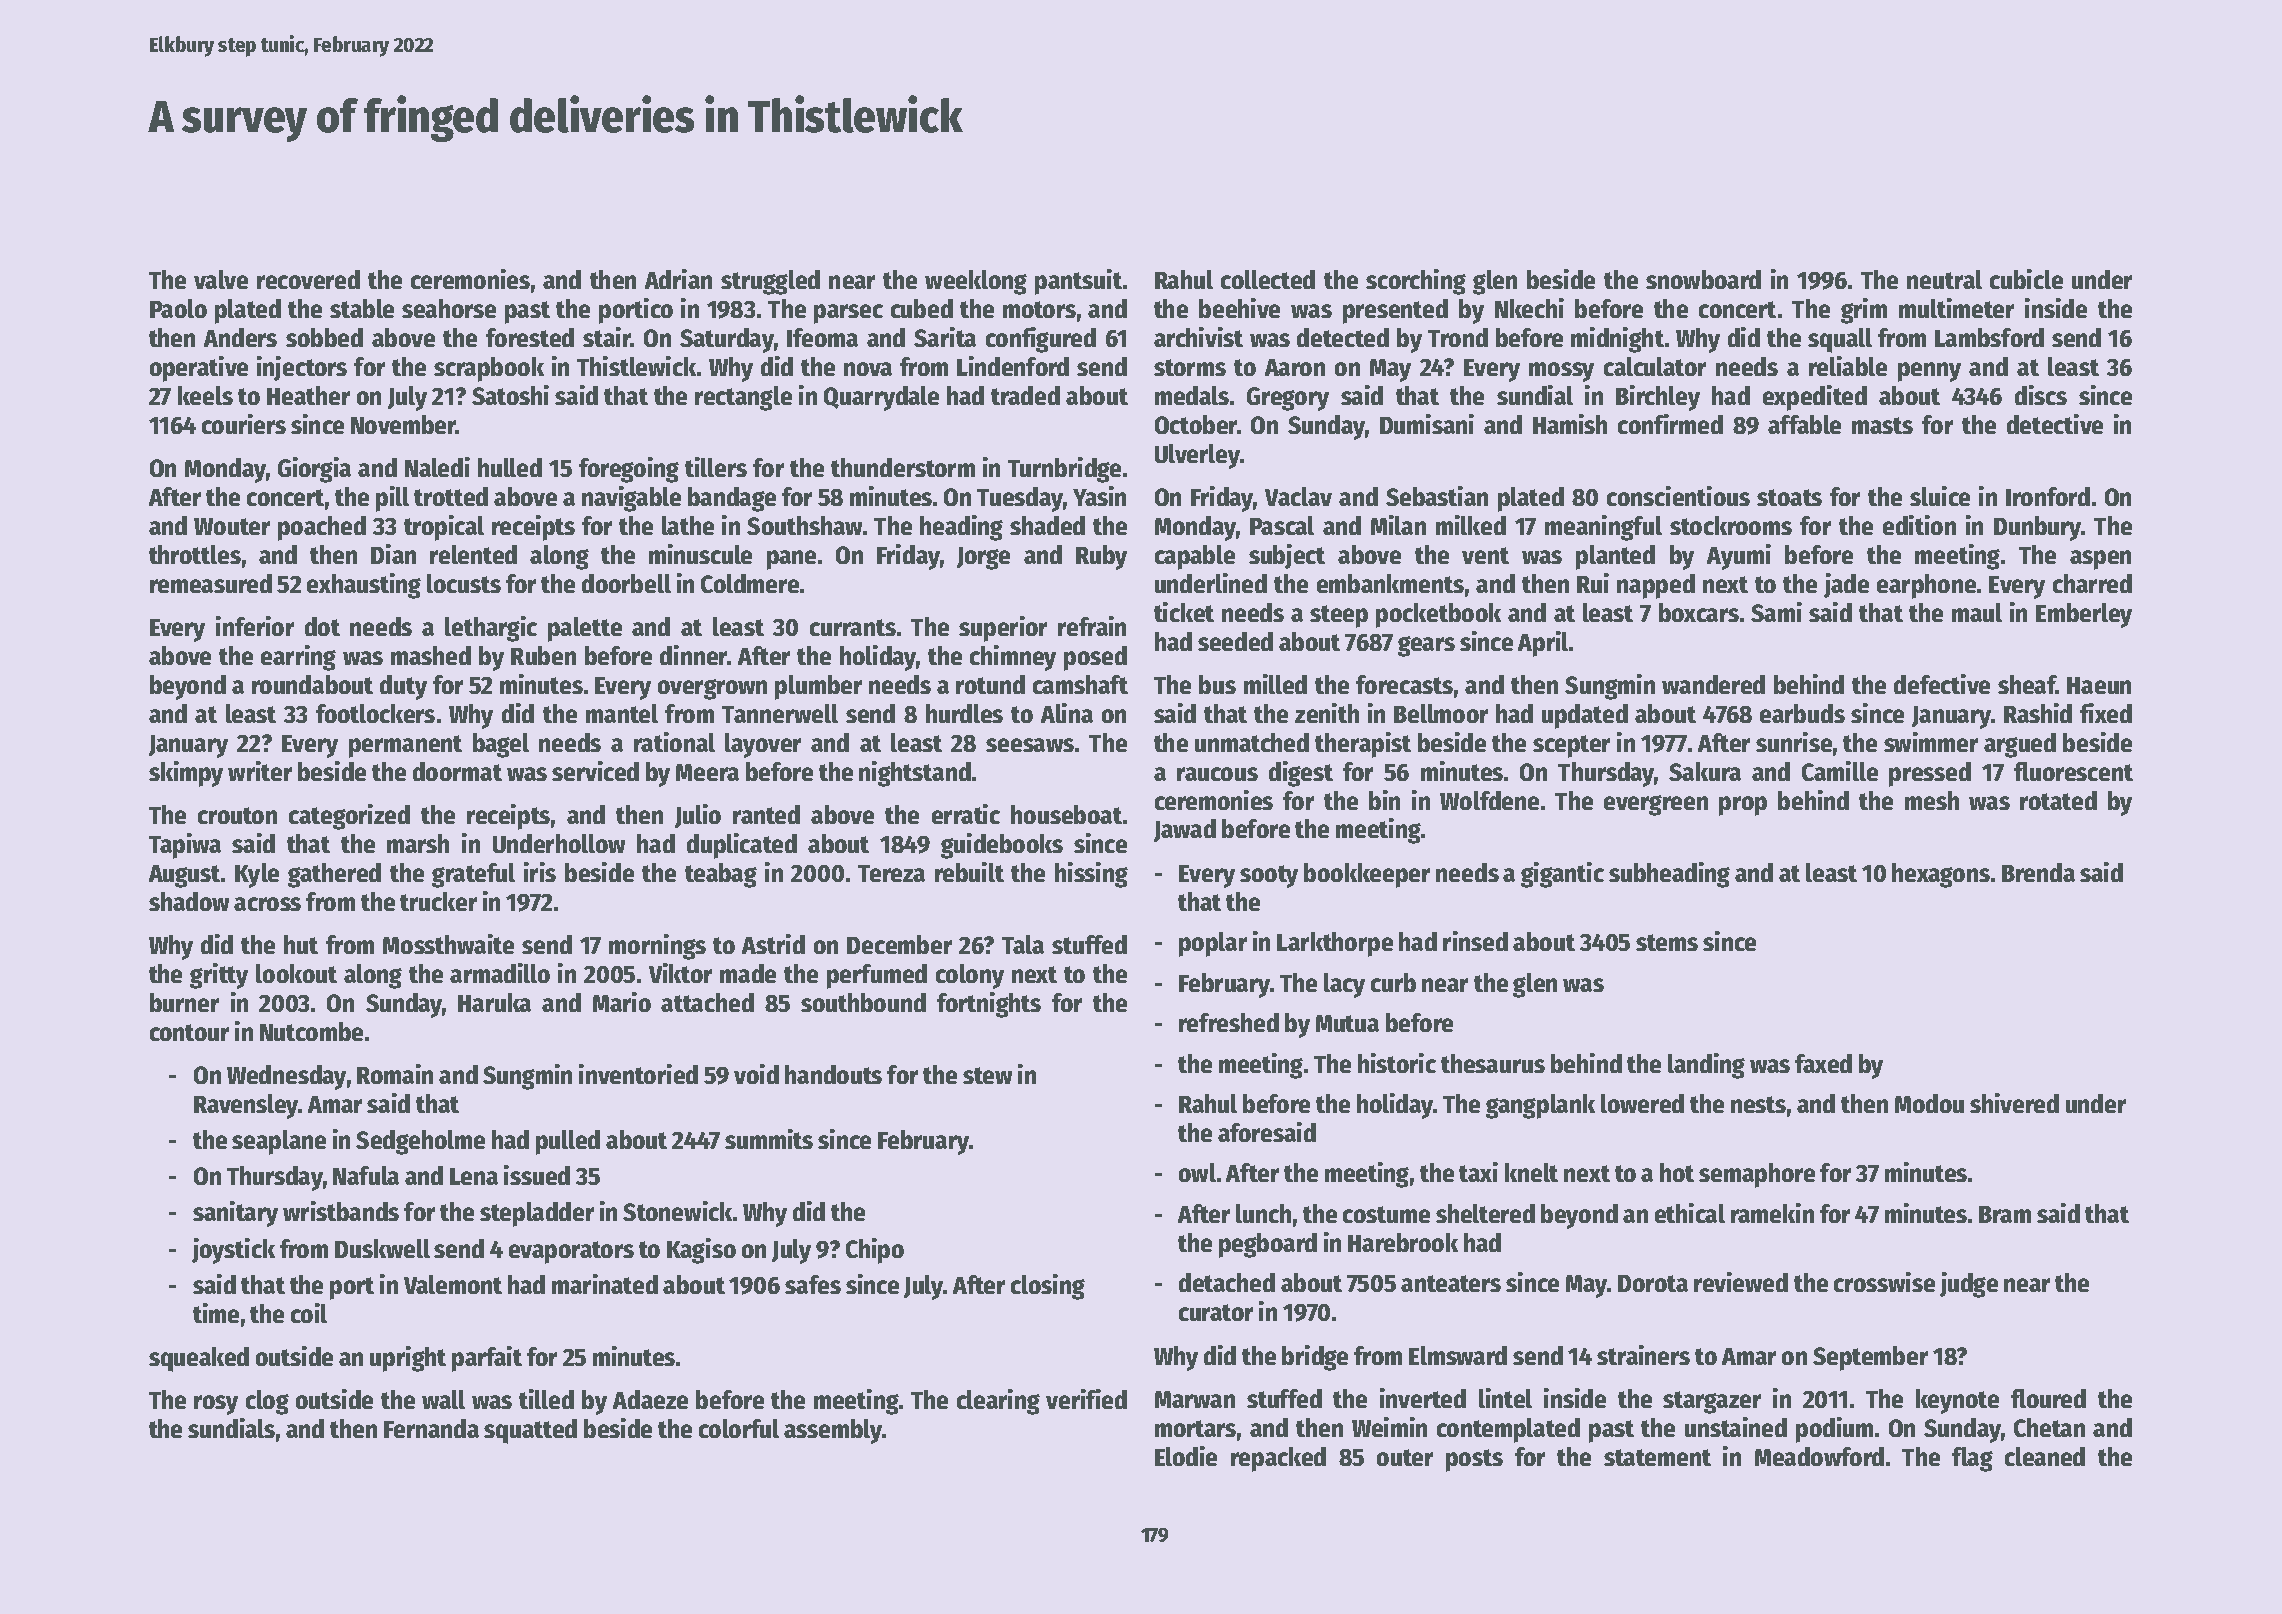 The image size is (2282, 1614). Describe the element at coordinates (1562, 875) in the screenshot. I see `gigantic` at that location.
